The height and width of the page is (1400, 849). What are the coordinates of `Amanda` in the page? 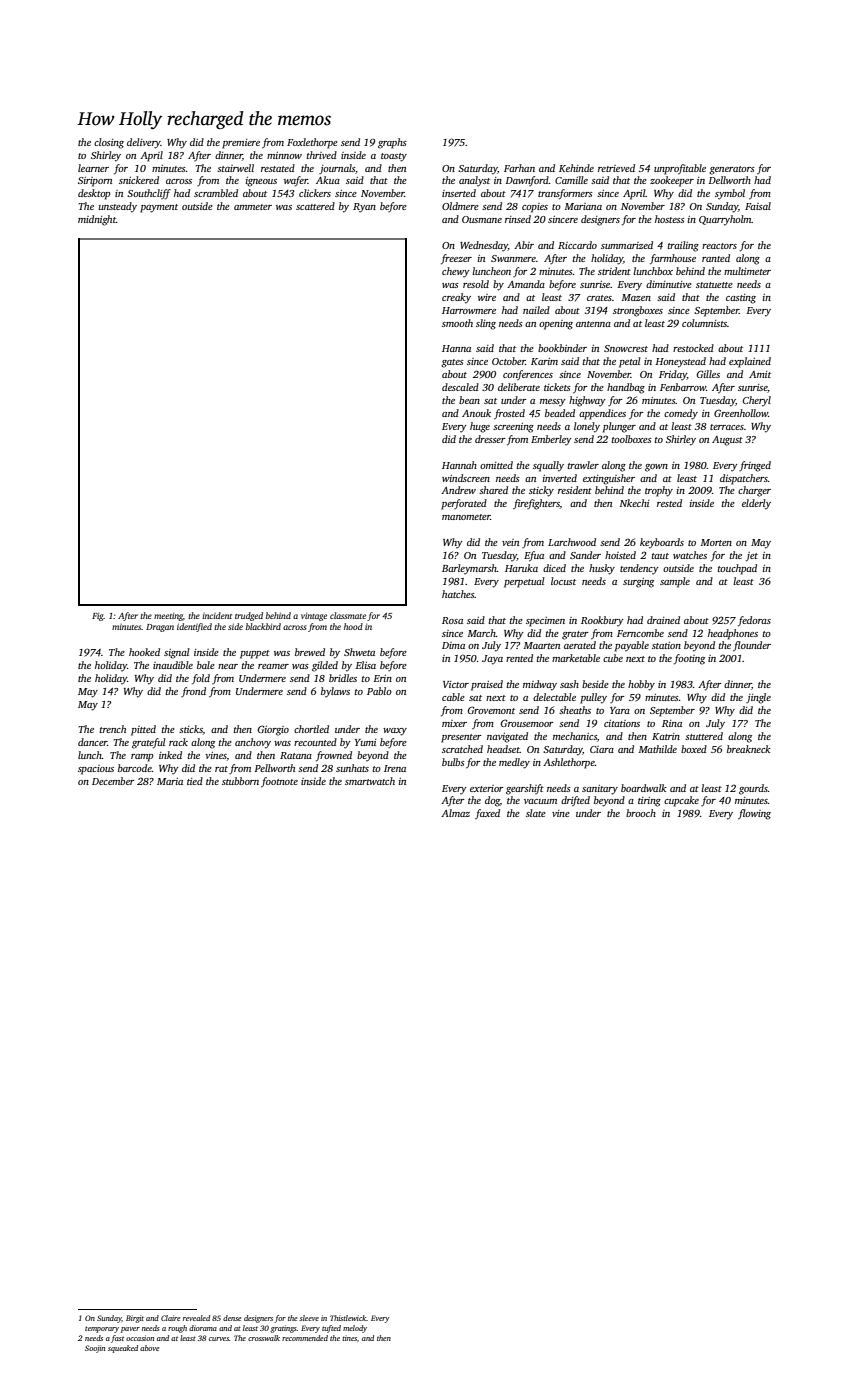 It's located at (526, 284).
